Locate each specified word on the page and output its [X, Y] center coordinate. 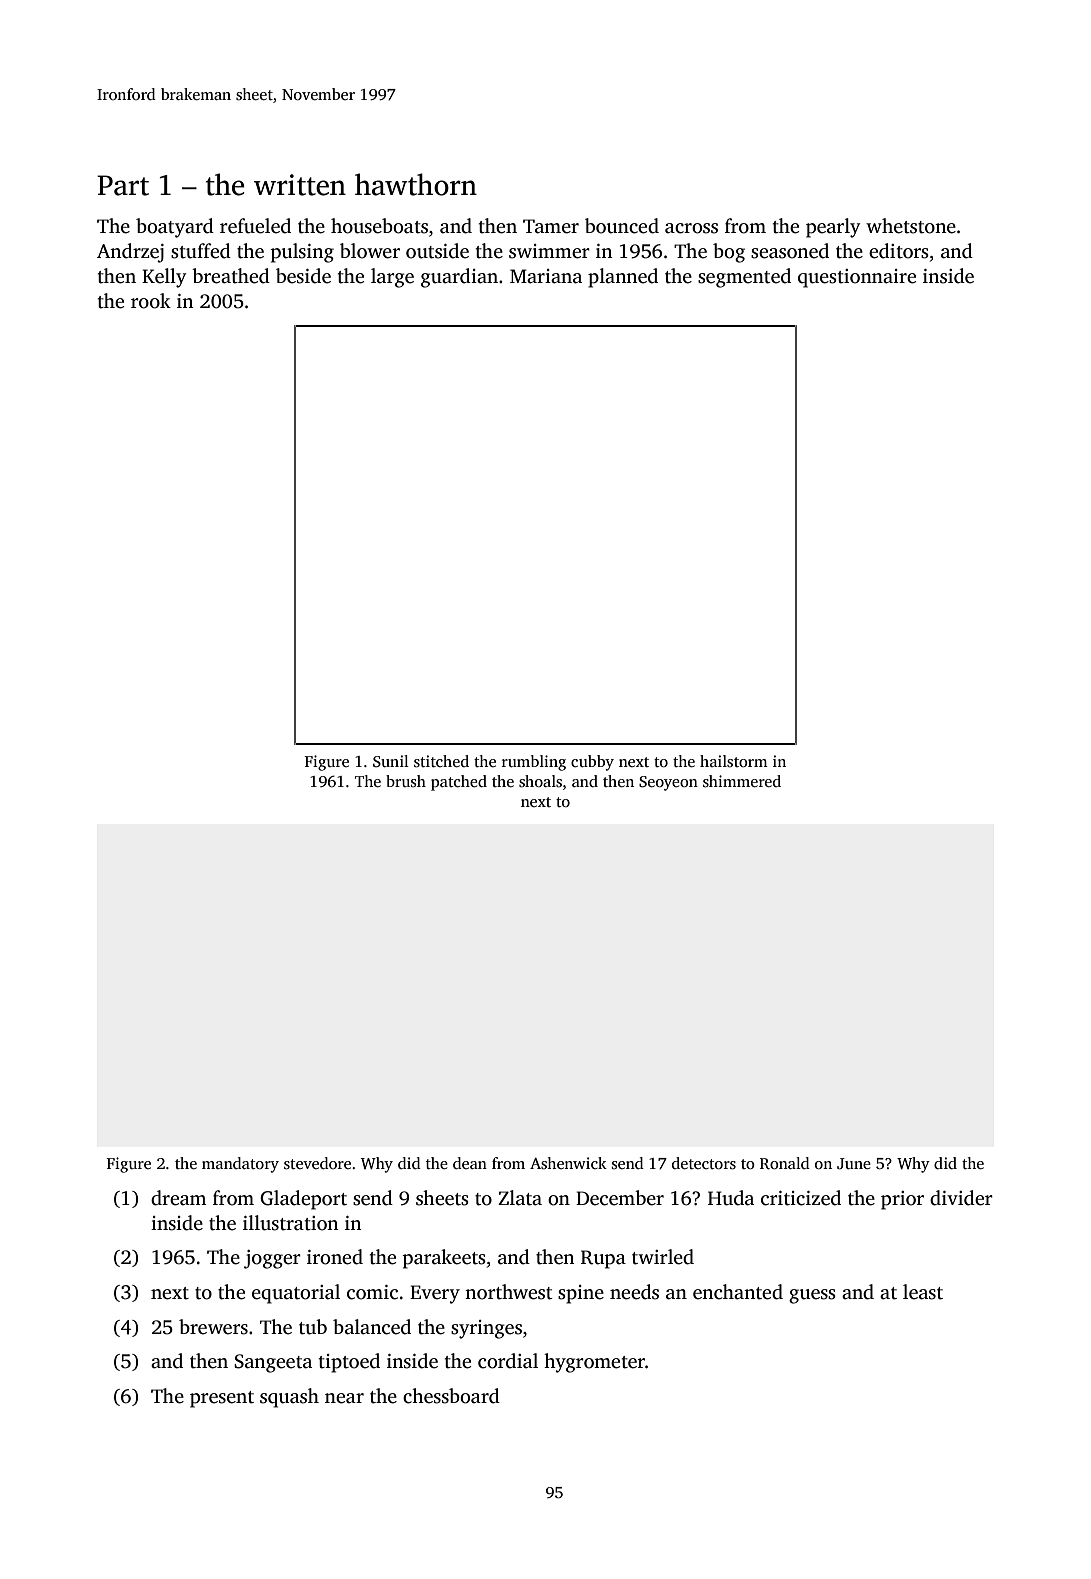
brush [406, 781]
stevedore [317, 1163]
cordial [508, 1361]
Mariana [546, 276]
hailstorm [734, 761]
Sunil [391, 761]
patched [459, 783]
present [222, 1399]
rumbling [534, 763]
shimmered [742, 781]
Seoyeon [668, 783]
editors [899, 251]
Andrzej [130, 253]
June [854, 1164]
